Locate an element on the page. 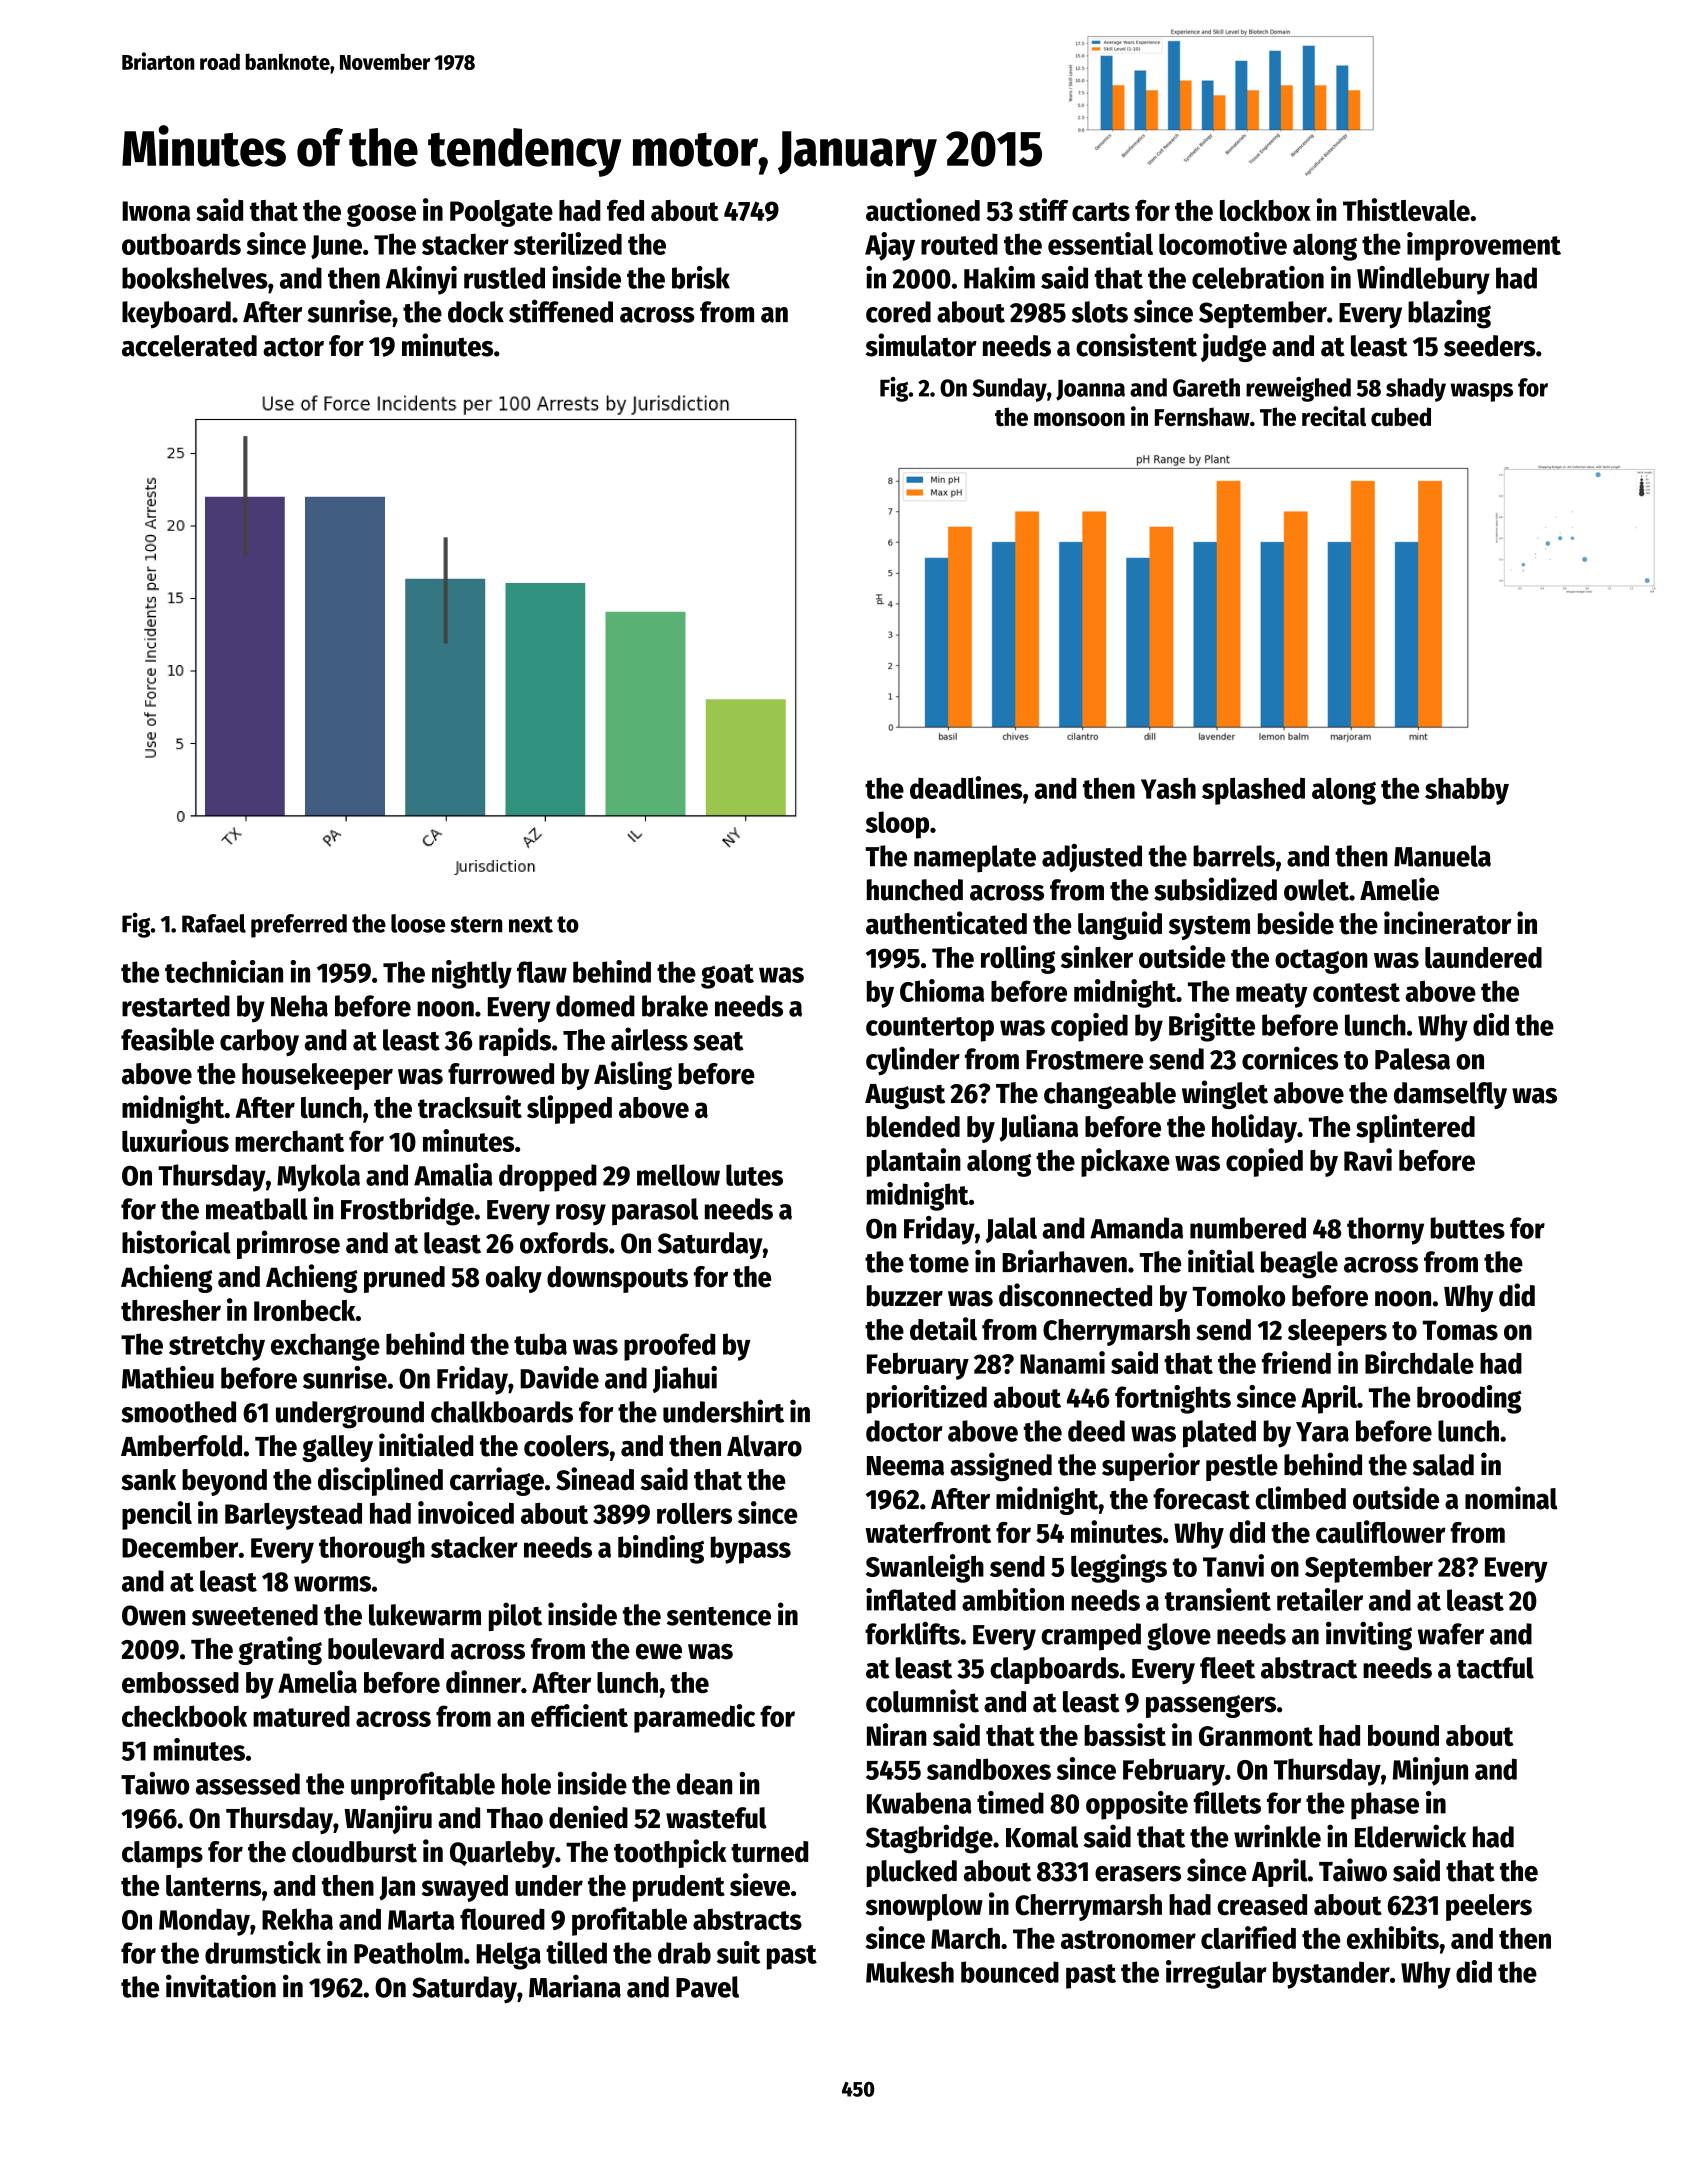 This page has height=2178, width=1683. lockbox is located at coordinates (1265, 210).
